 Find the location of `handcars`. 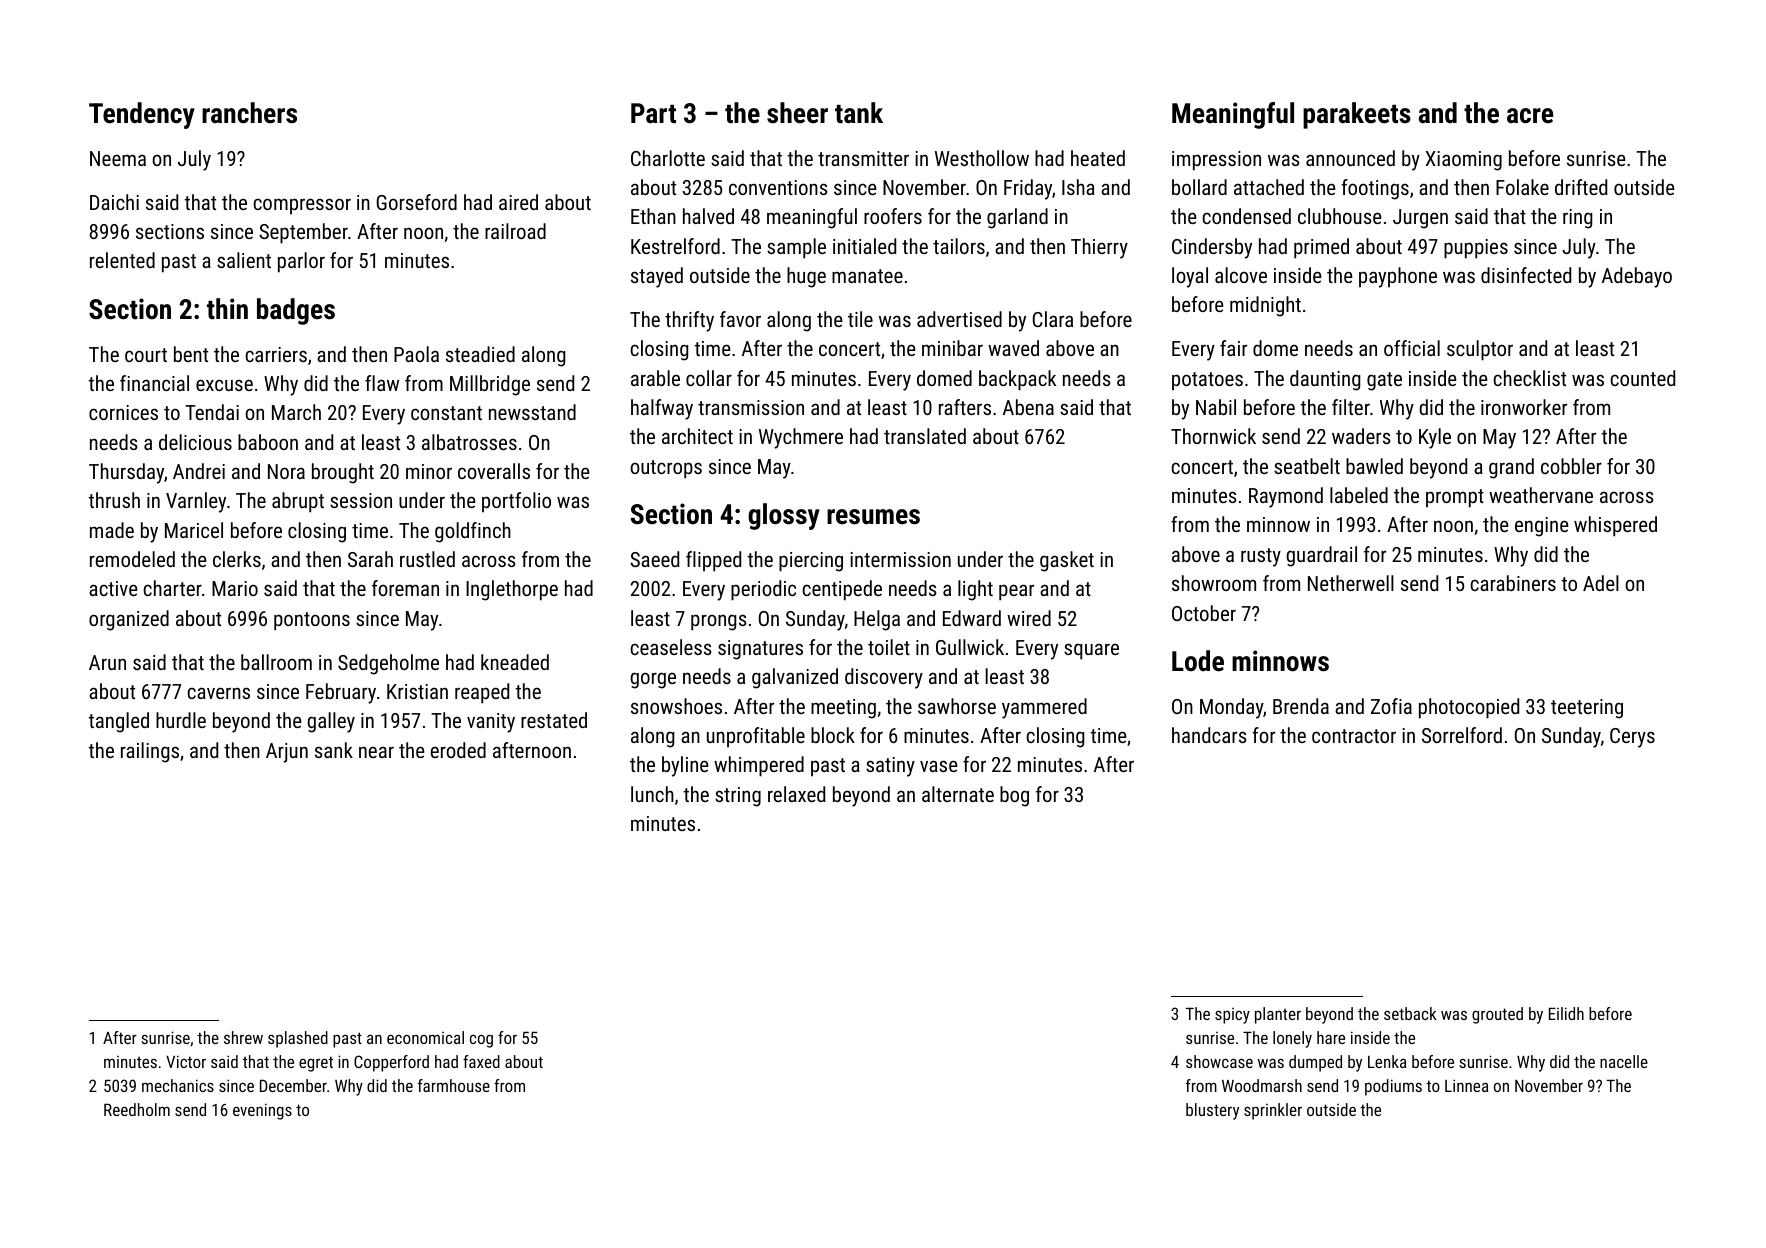

handcars is located at coordinates (1209, 735).
